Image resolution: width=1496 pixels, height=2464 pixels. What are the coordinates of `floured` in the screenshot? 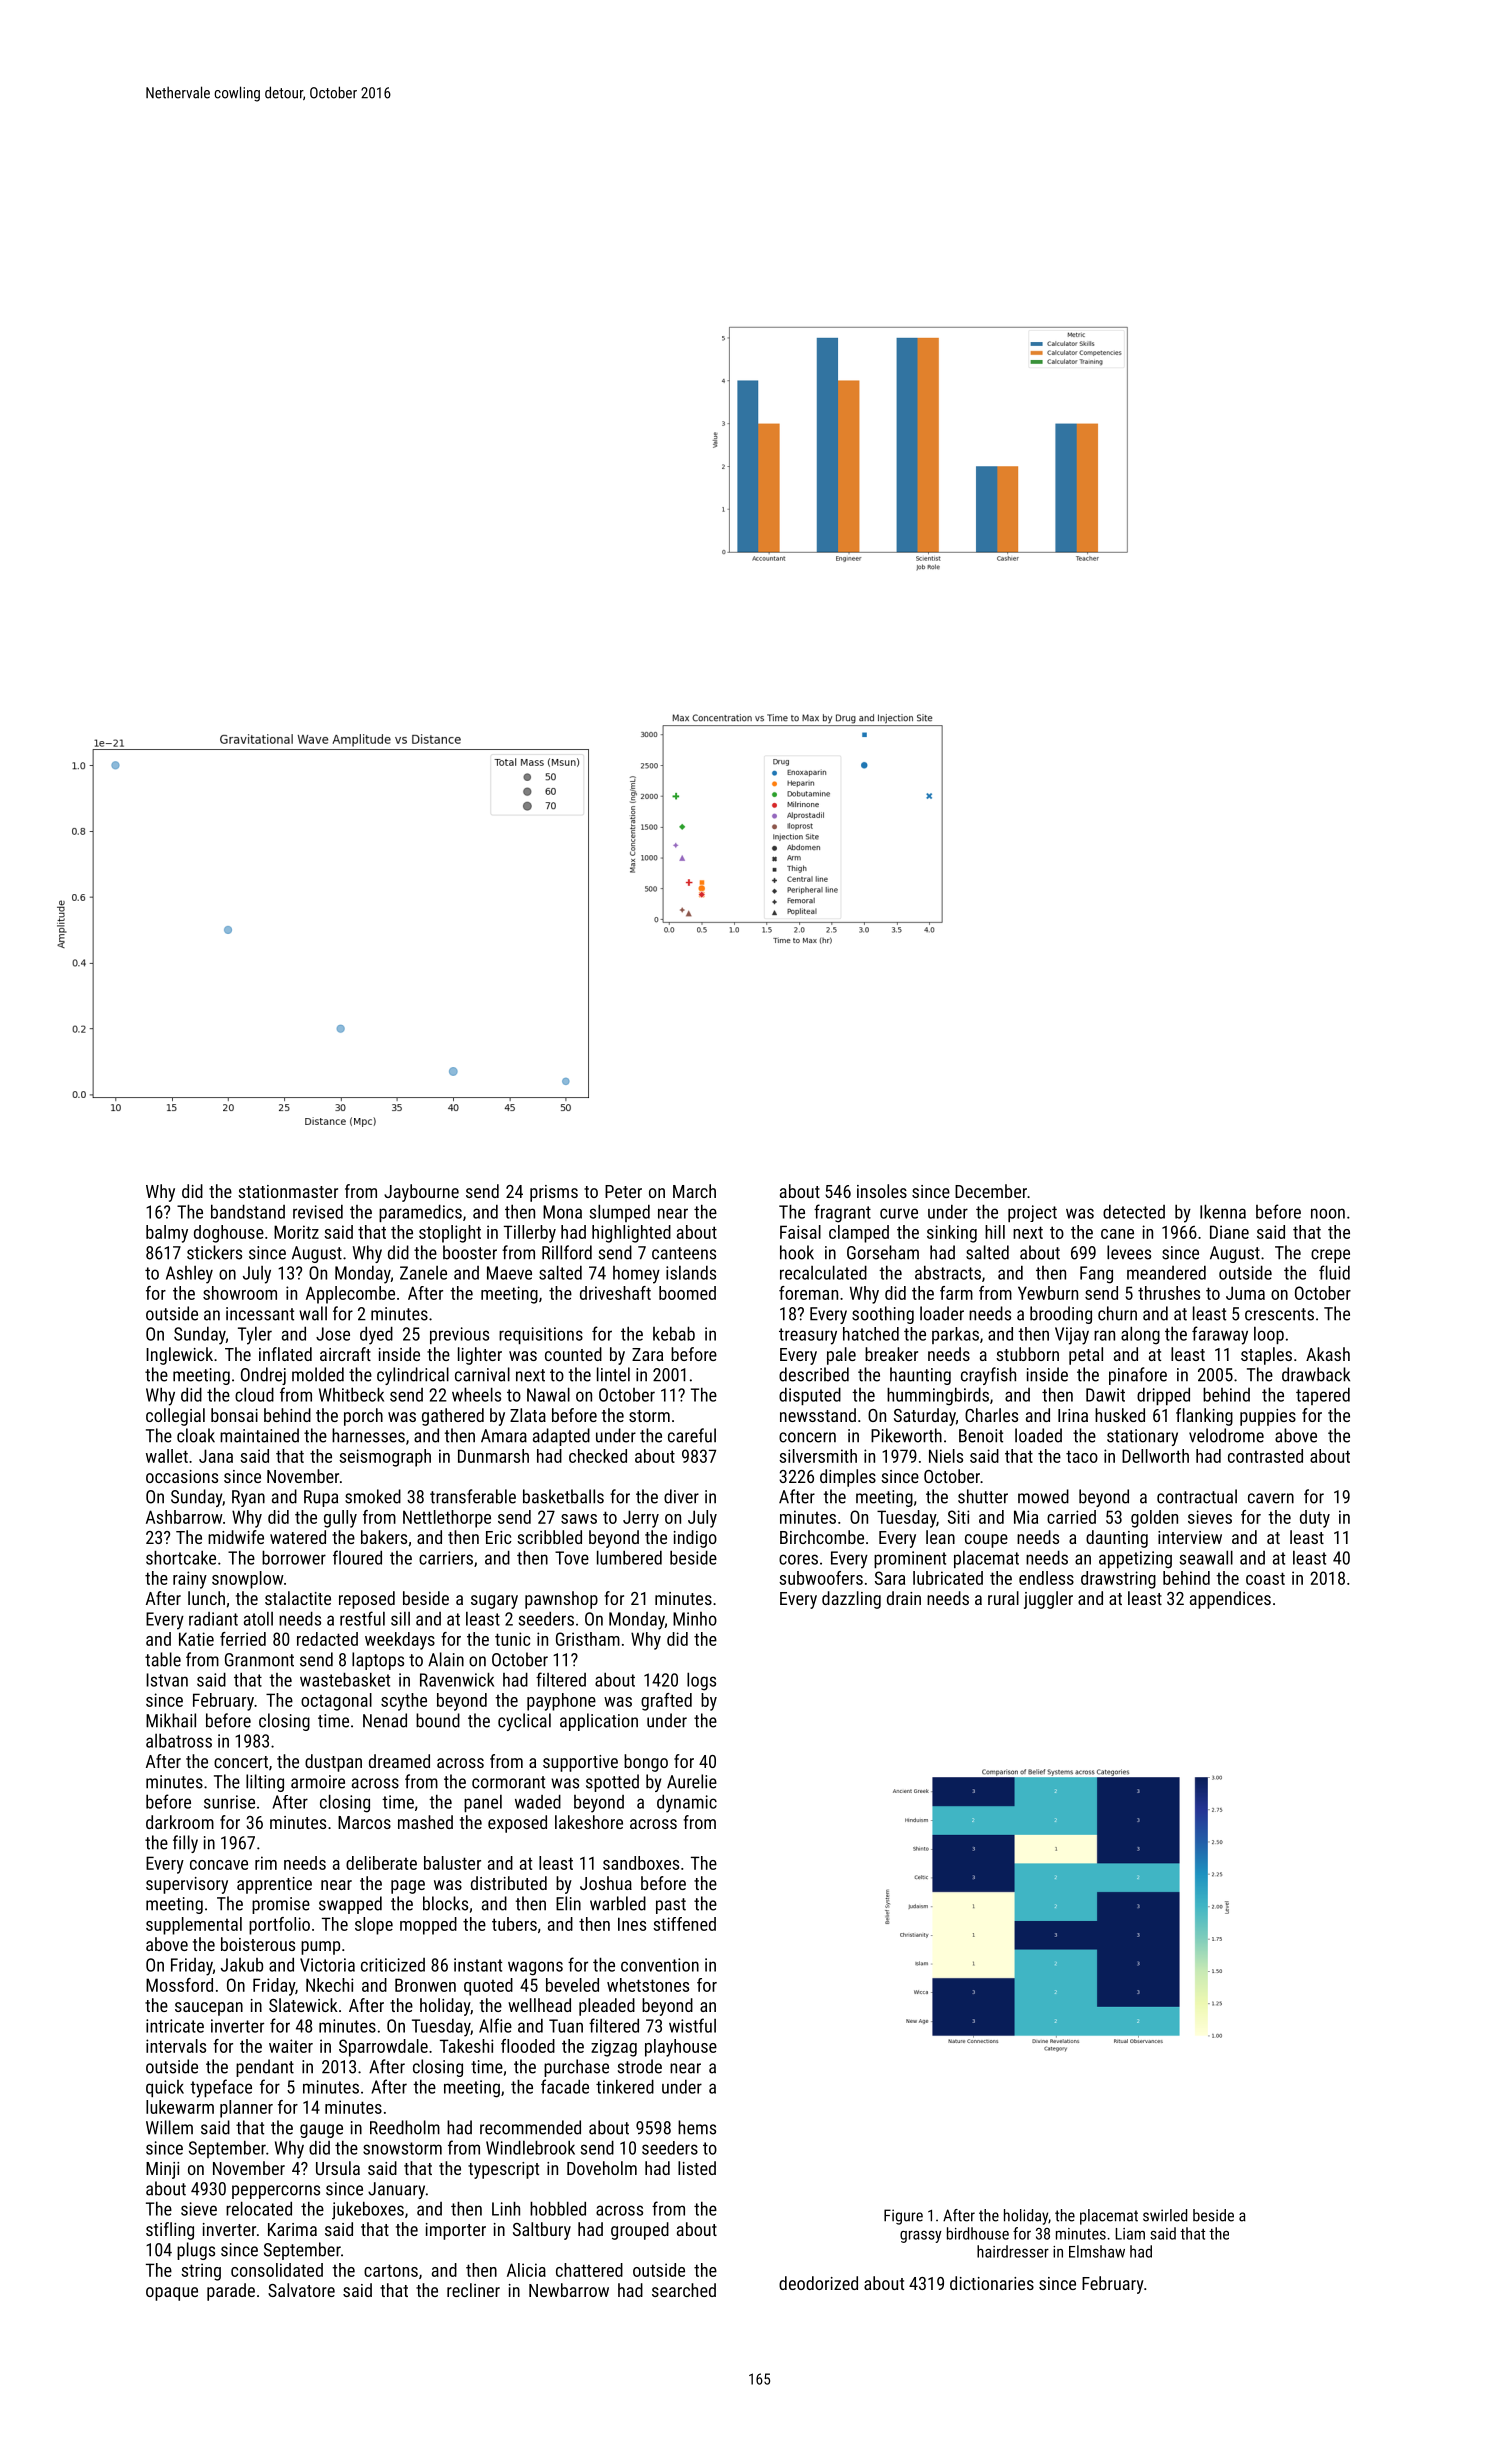 It's located at (357, 1557).
